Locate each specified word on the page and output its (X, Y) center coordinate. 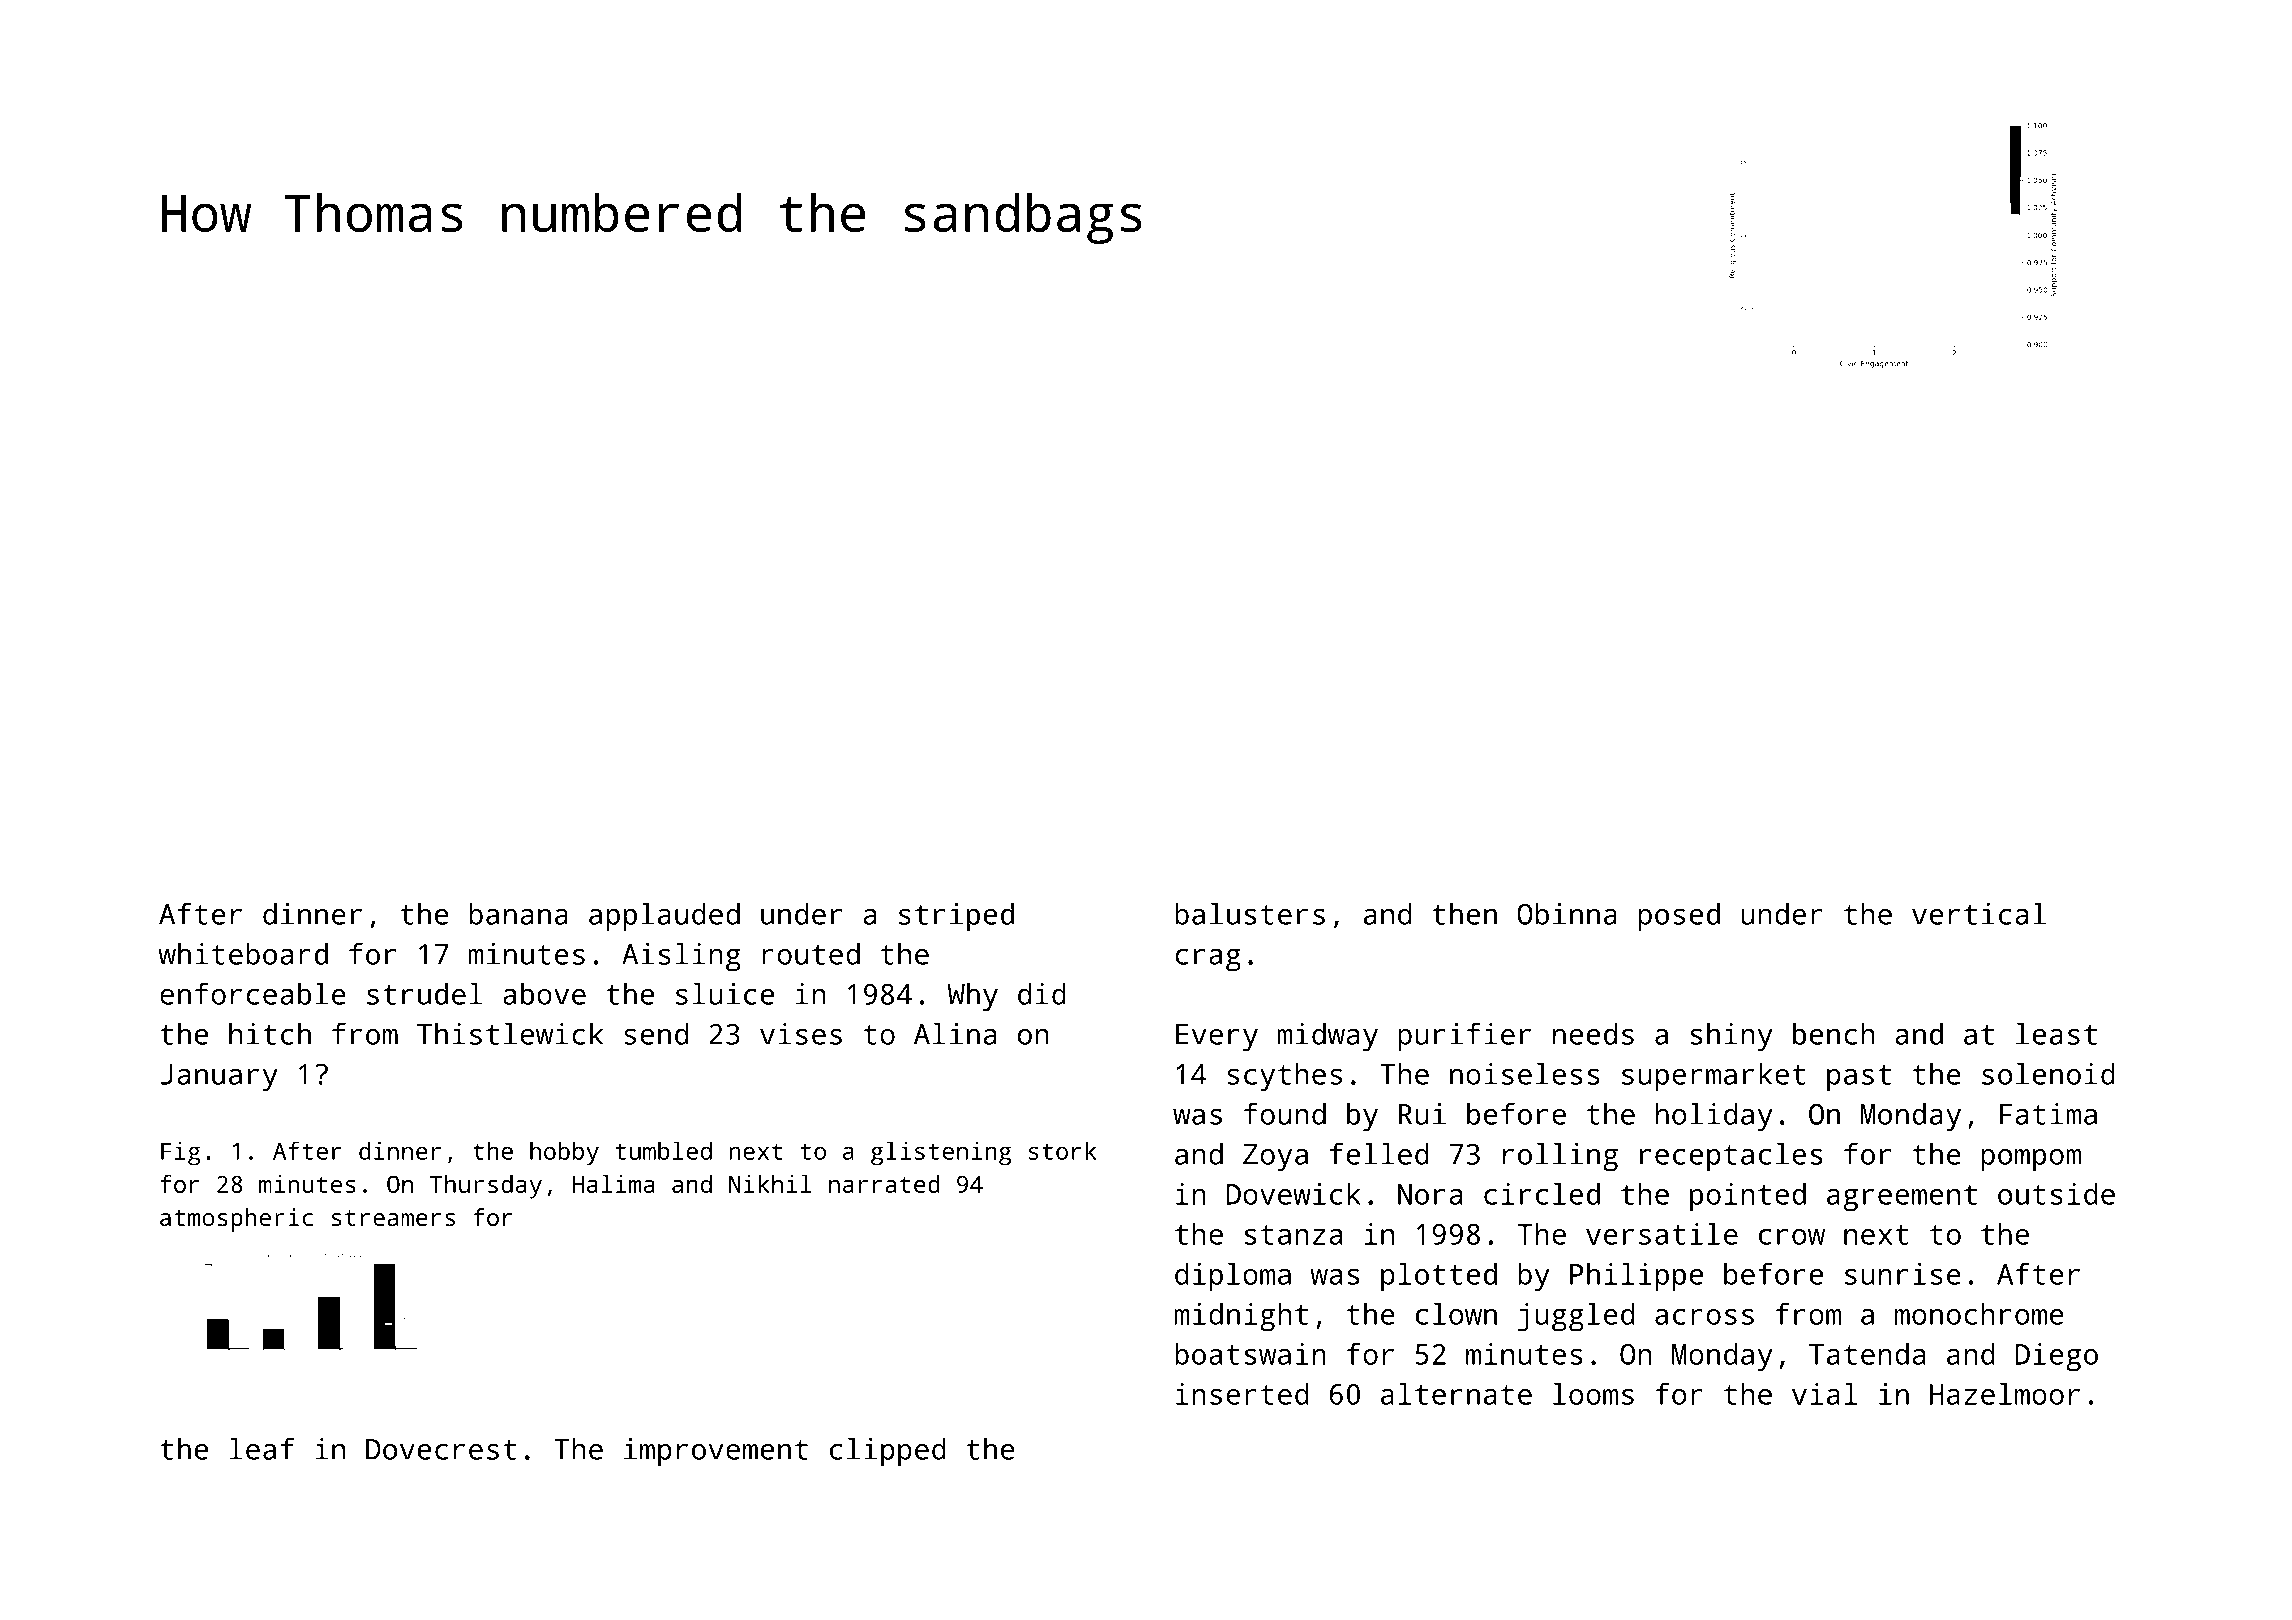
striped (956, 917)
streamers (393, 1218)
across (1704, 1317)
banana (518, 914)
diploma (1233, 1277)
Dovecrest (441, 1449)
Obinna (1567, 914)
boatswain (1250, 1354)
